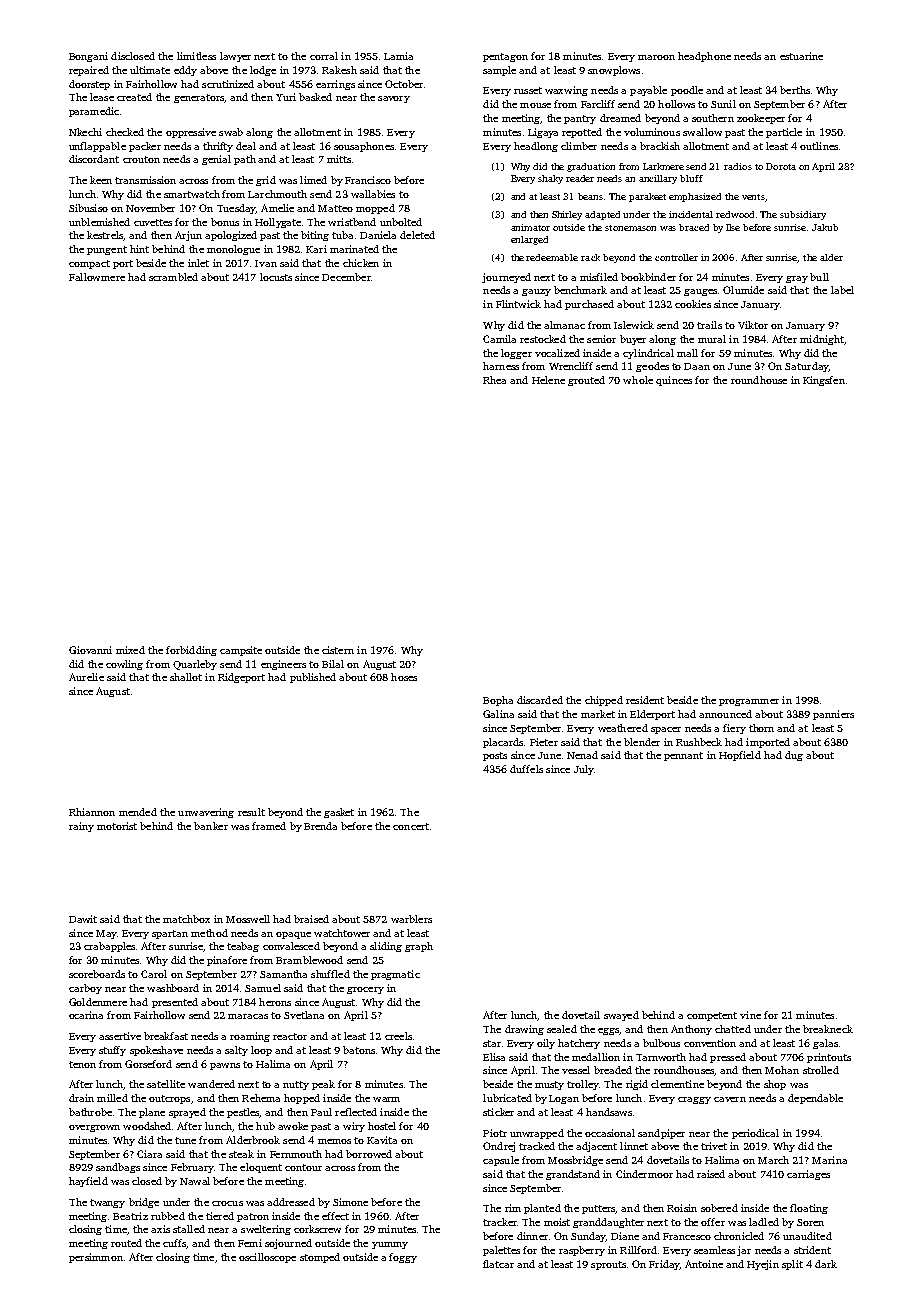 This page has width=924, height=1308. What do you see at coordinates (403, 1258) in the page?
I see `foggy` at bounding box center [403, 1258].
